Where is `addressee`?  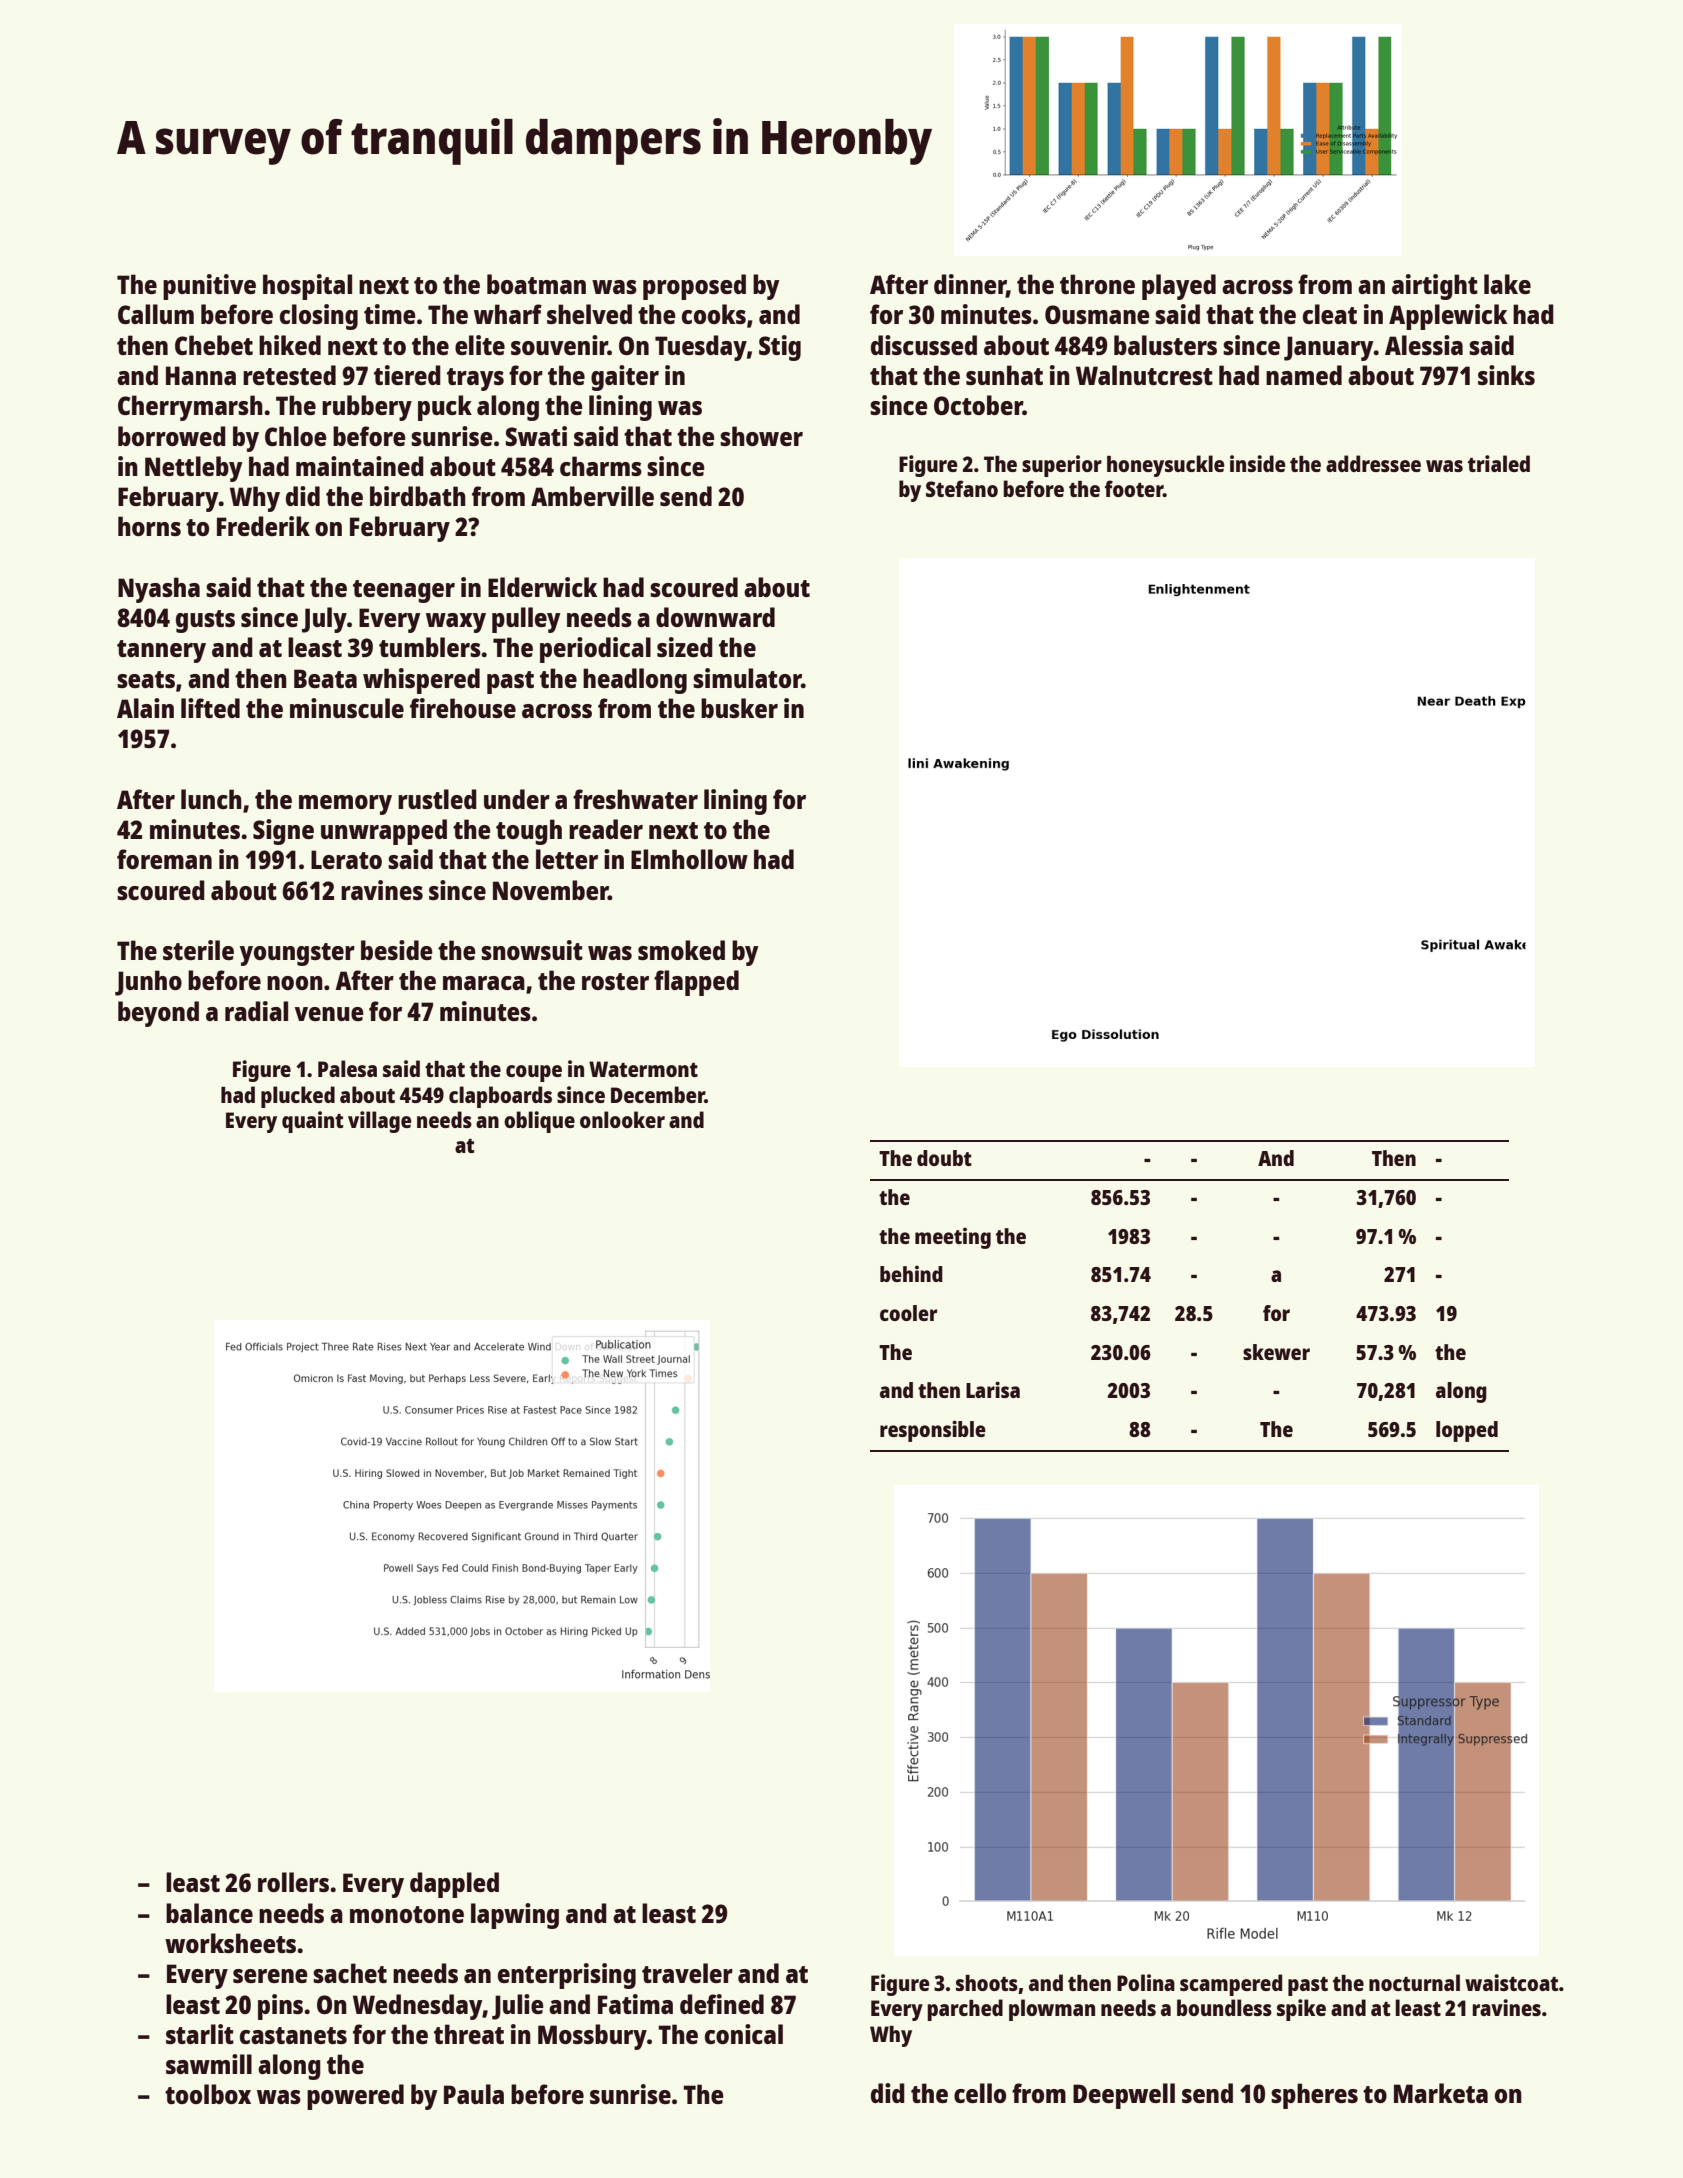 addressee is located at coordinates (1373, 463).
